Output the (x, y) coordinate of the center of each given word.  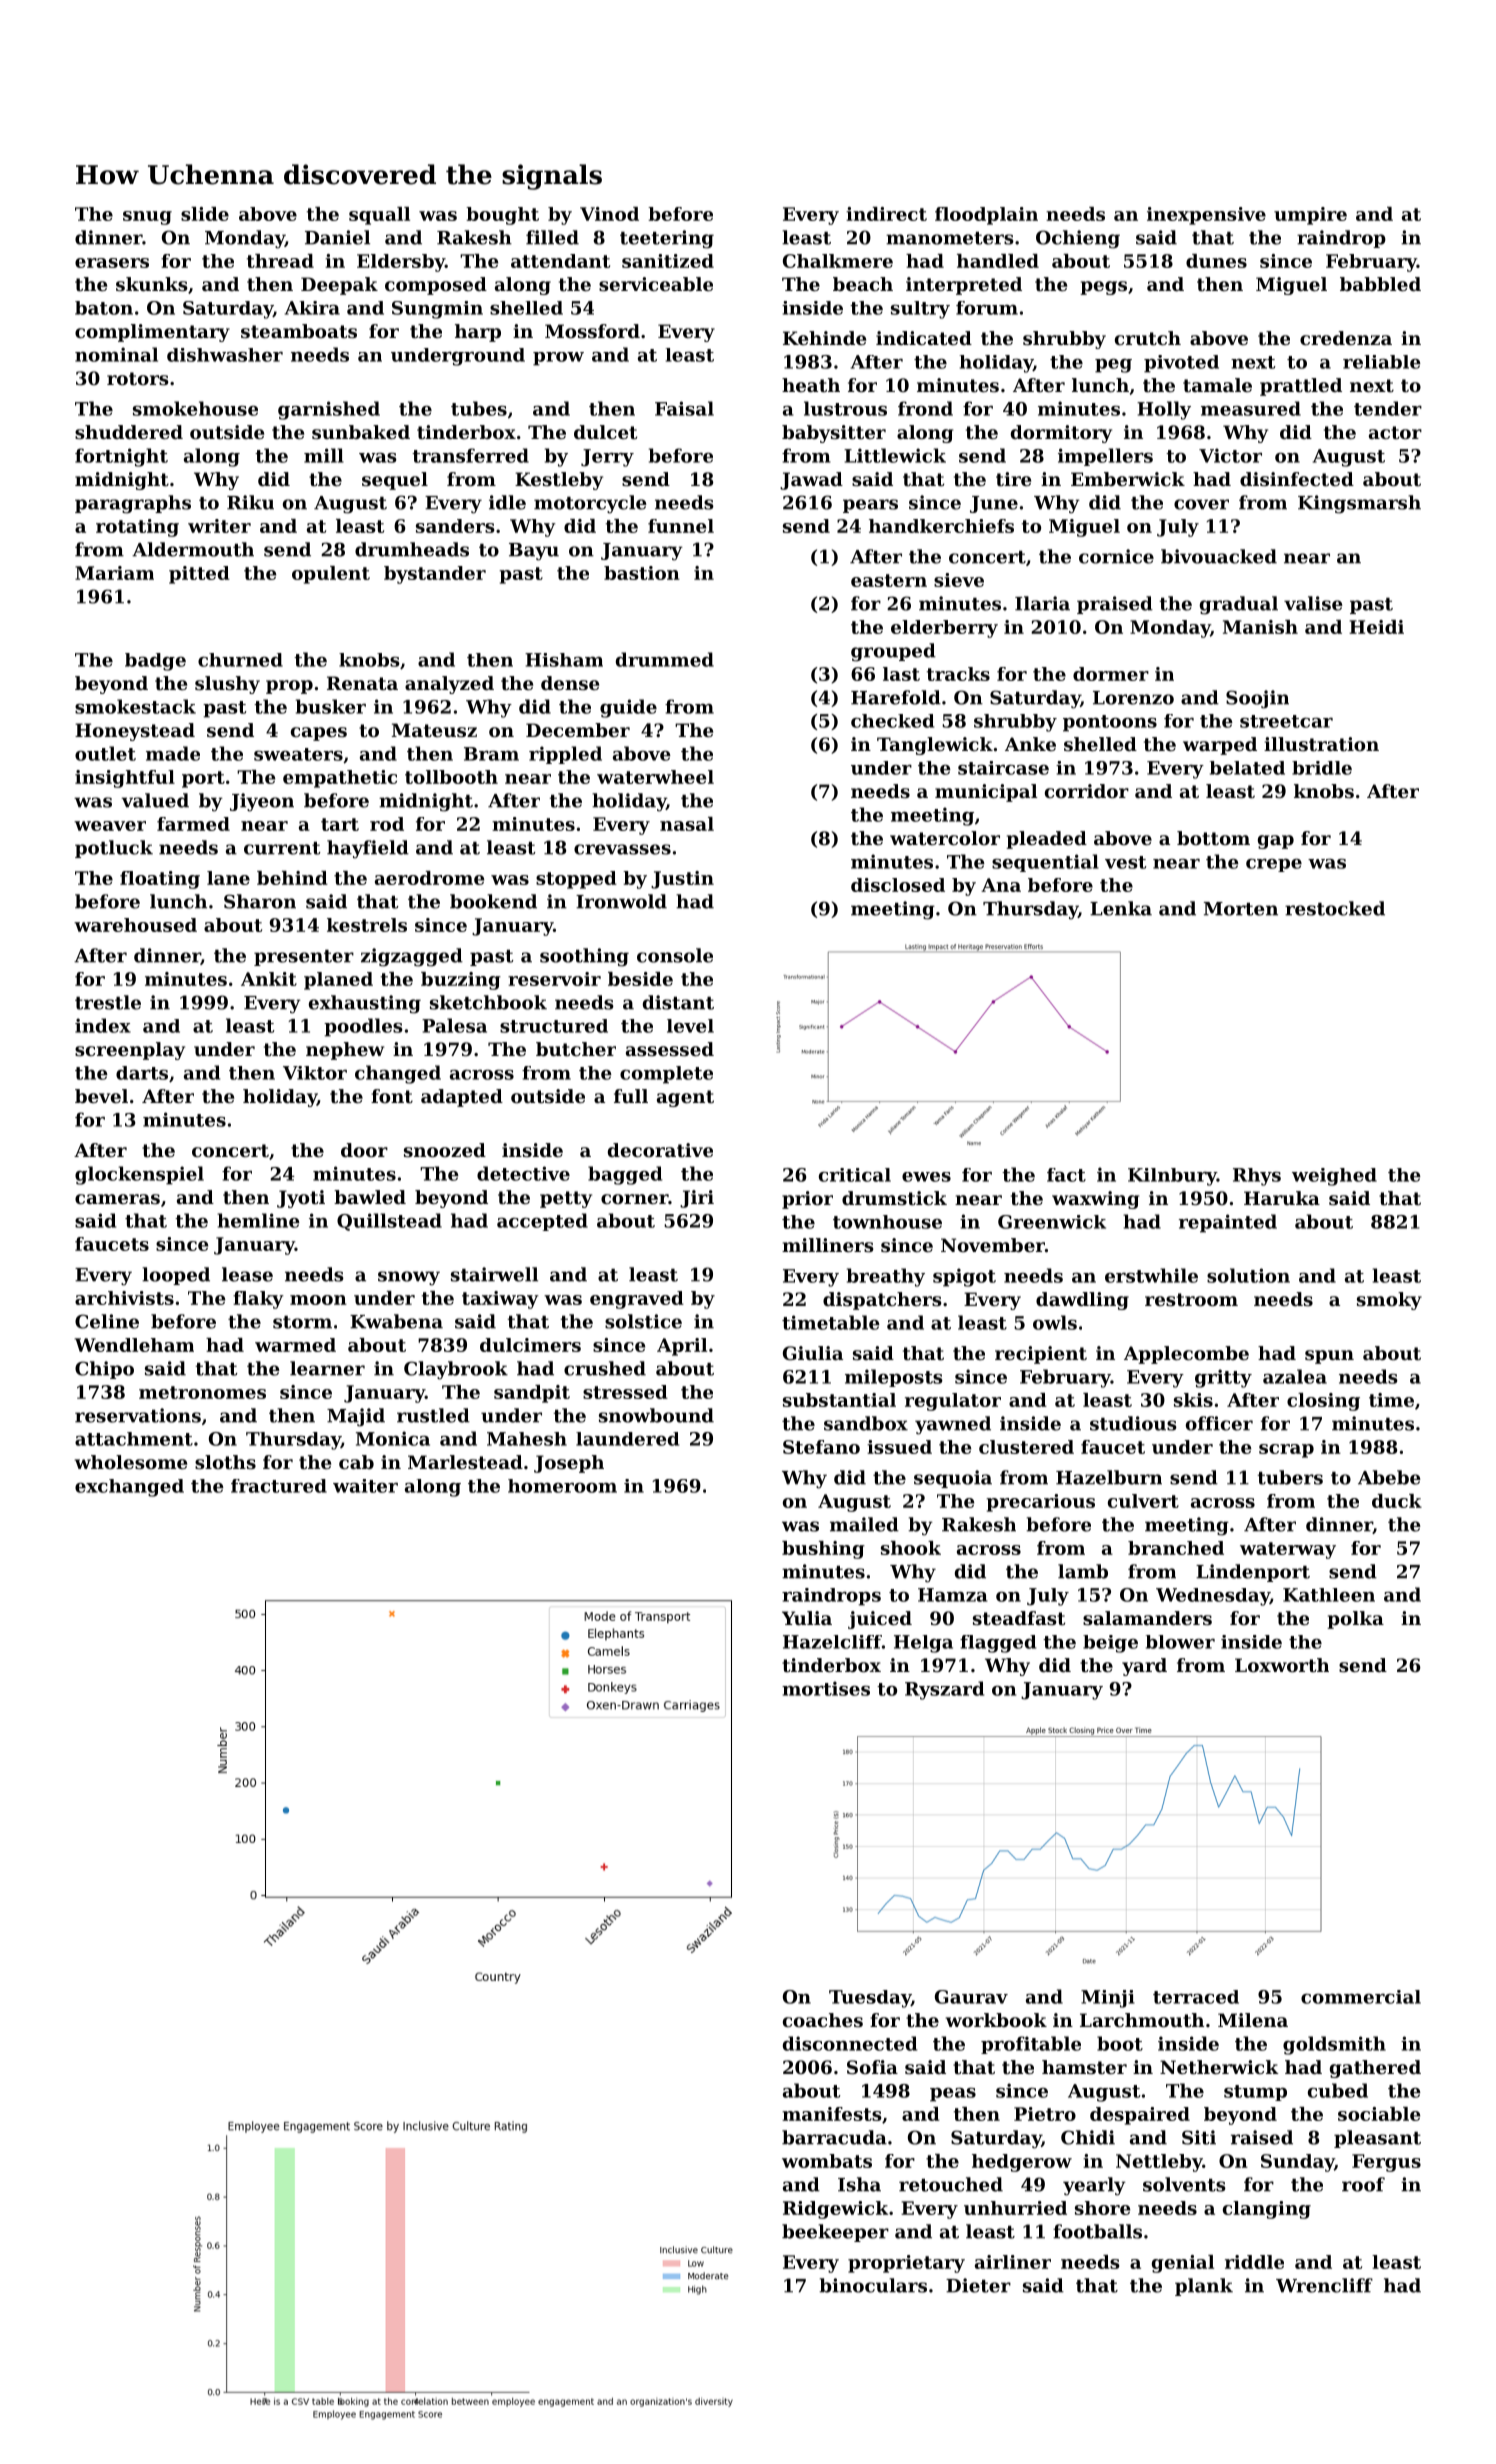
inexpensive (1206, 216)
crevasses (622, 849)
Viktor (315, 1073)
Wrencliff (1324, 2285)
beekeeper (835, 2233)
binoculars (873, 2285)
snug (147, 218)
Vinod (609, 214)
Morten (1241, 909)
